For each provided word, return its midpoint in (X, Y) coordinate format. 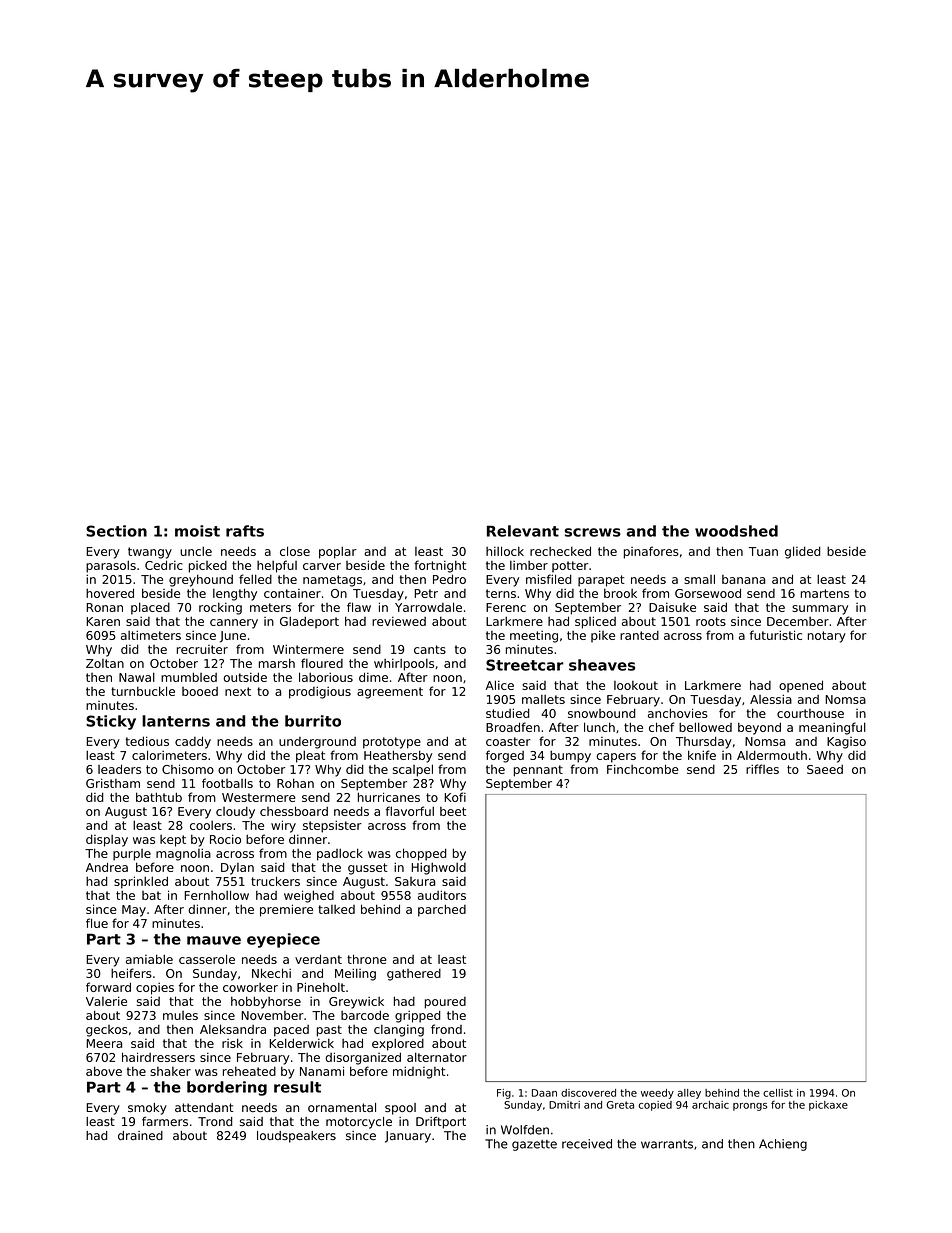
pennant (538, 771)
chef (661, 727)
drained (140, 1135)
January (408, 1137)
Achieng (783, 1145)
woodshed (736, 531)
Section (116, 531)
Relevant (523, 531)
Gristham (113, 783)
